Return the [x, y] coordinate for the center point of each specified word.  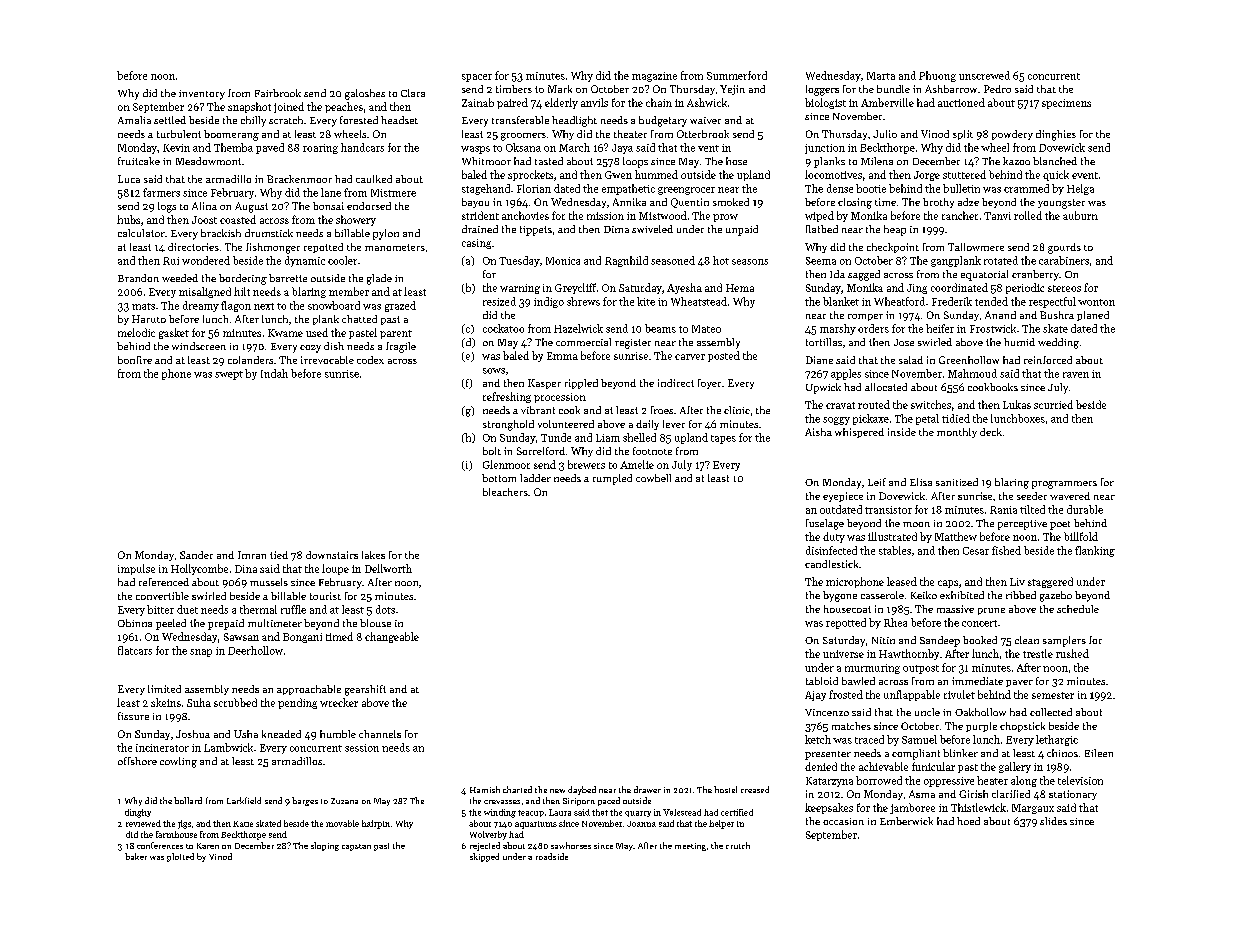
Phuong [937, 76]
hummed [656, 174]
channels [380, 734]
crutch [738, 845]
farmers [161, 192]
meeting [690, 847]
